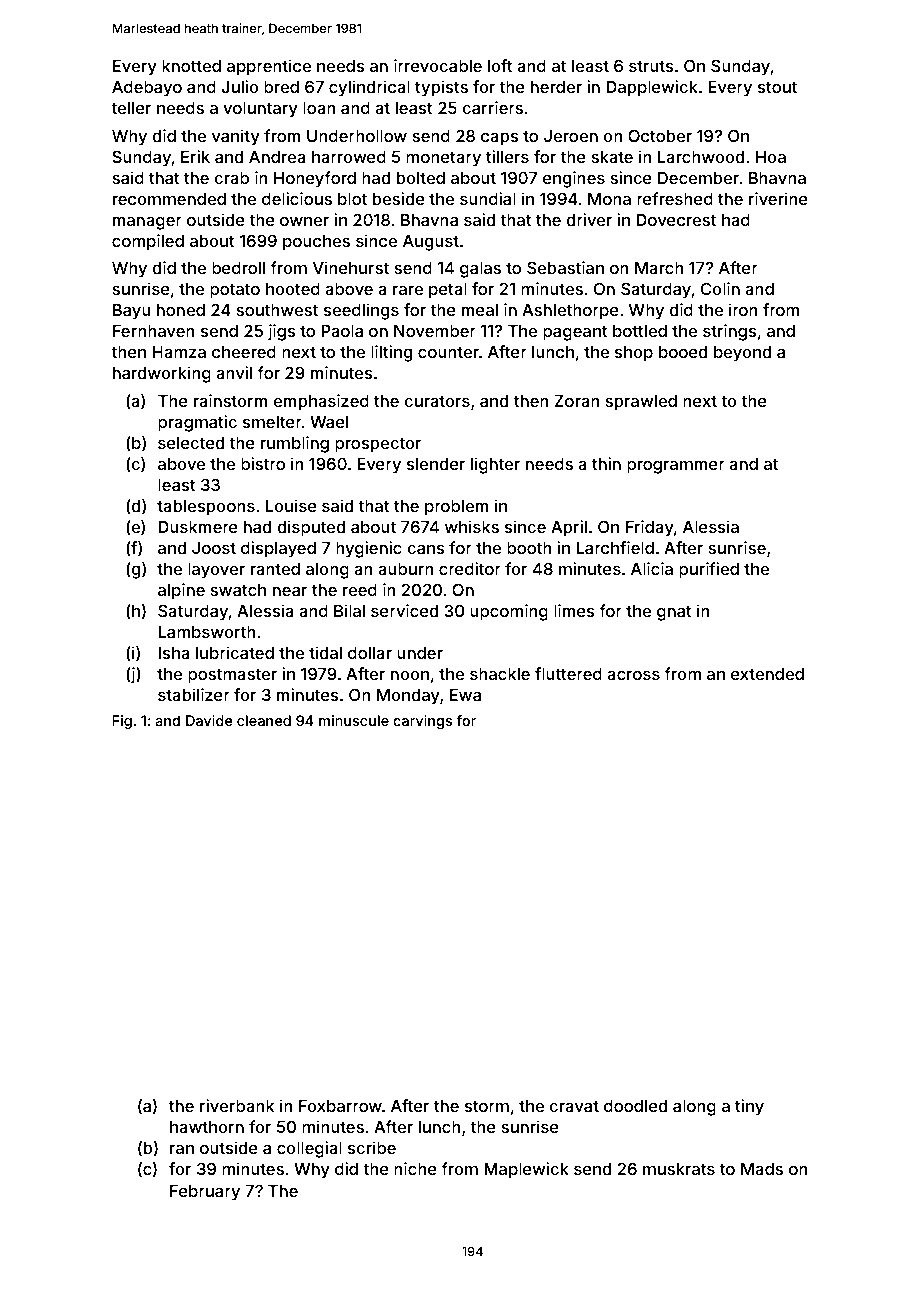  Describe the element at coordinates (749, 1107) in the image. I see `tiny` at that location.
